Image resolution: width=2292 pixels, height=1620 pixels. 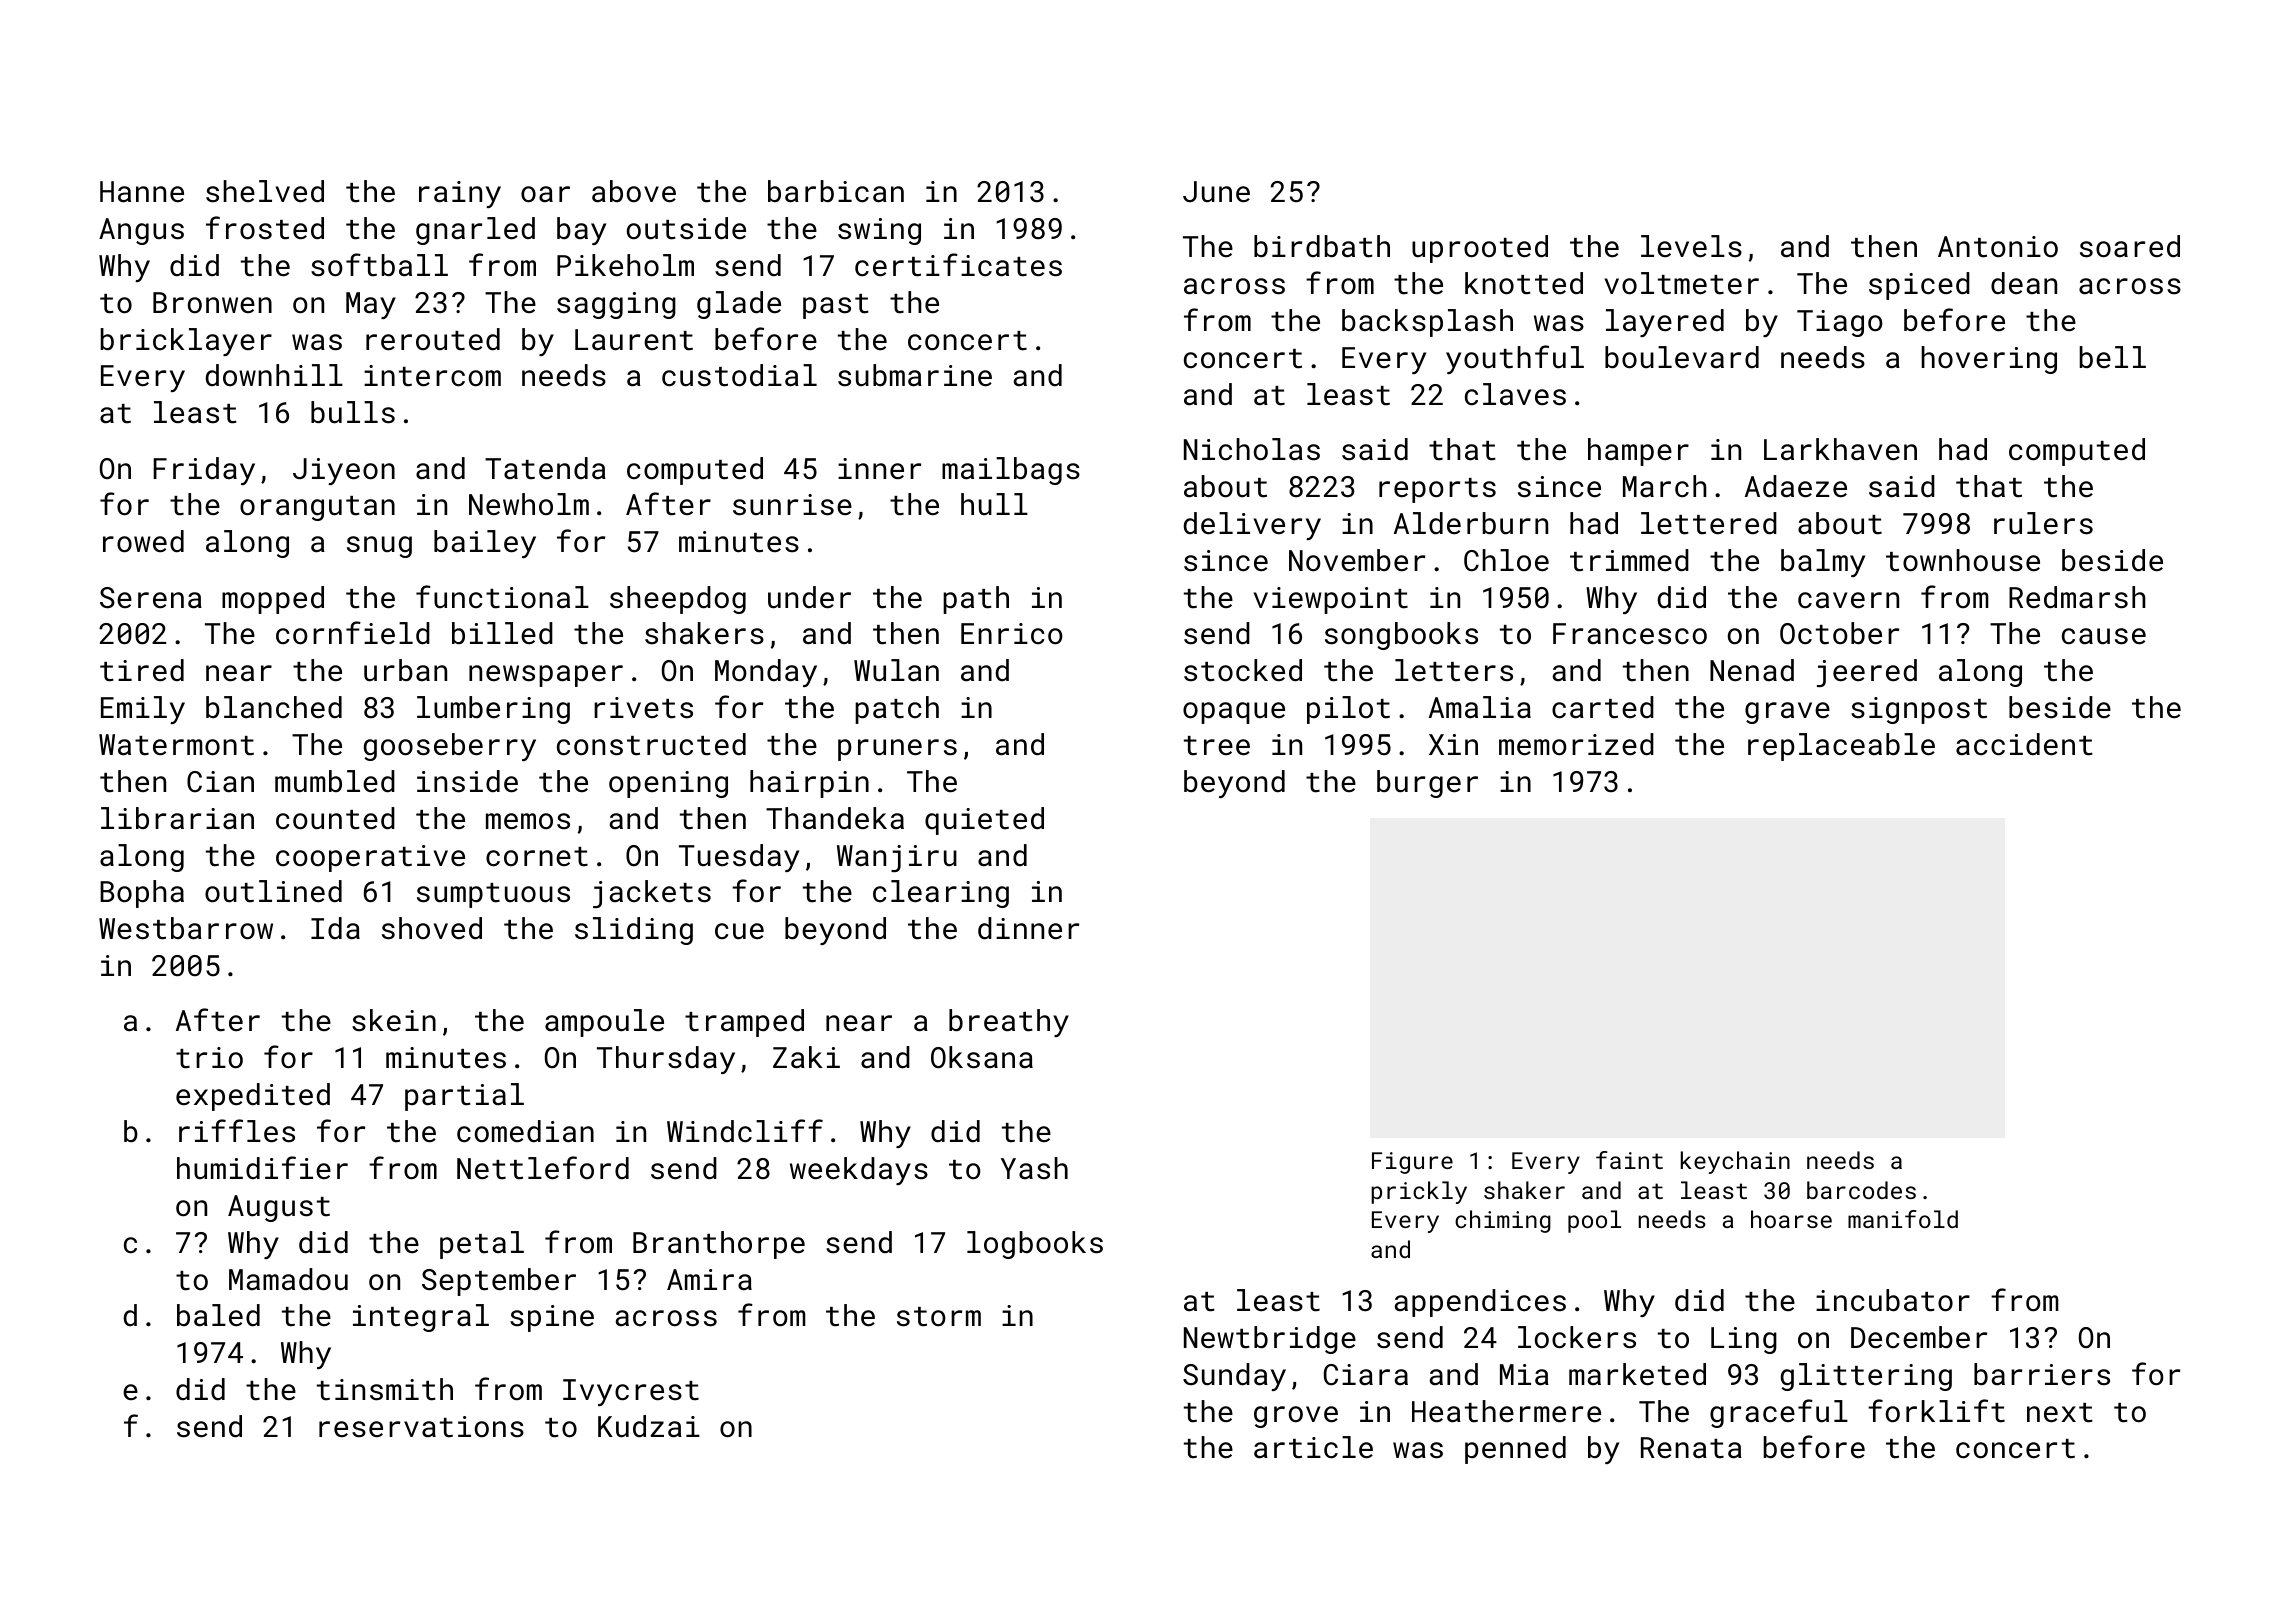 What do you see at coordinates (1919, 710) in the image?
I see `signpost` at bounding box center [1919, 710].
